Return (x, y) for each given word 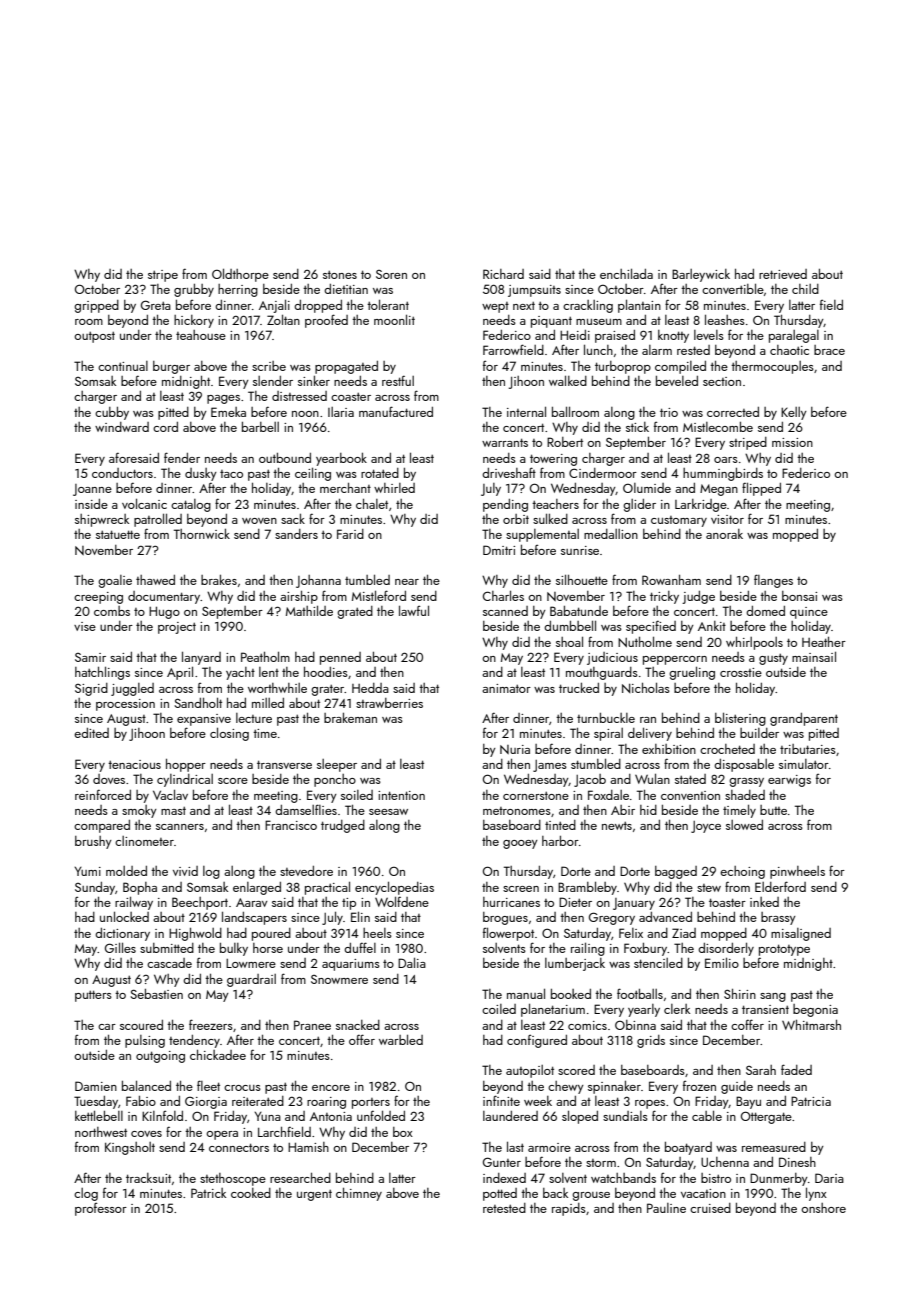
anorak (724, 534)
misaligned (801, 934)
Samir (90, 657)
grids (651, 1041)
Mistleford (379, 595)
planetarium (553, 1010)
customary (679, 521)
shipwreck (102, 520)
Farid (350, 534)
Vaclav (170, 794)
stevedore (306, 871)
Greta (156, 305)
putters (93, 996)
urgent (314, 1195)
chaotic (789, 350)
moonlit (394, 319)
